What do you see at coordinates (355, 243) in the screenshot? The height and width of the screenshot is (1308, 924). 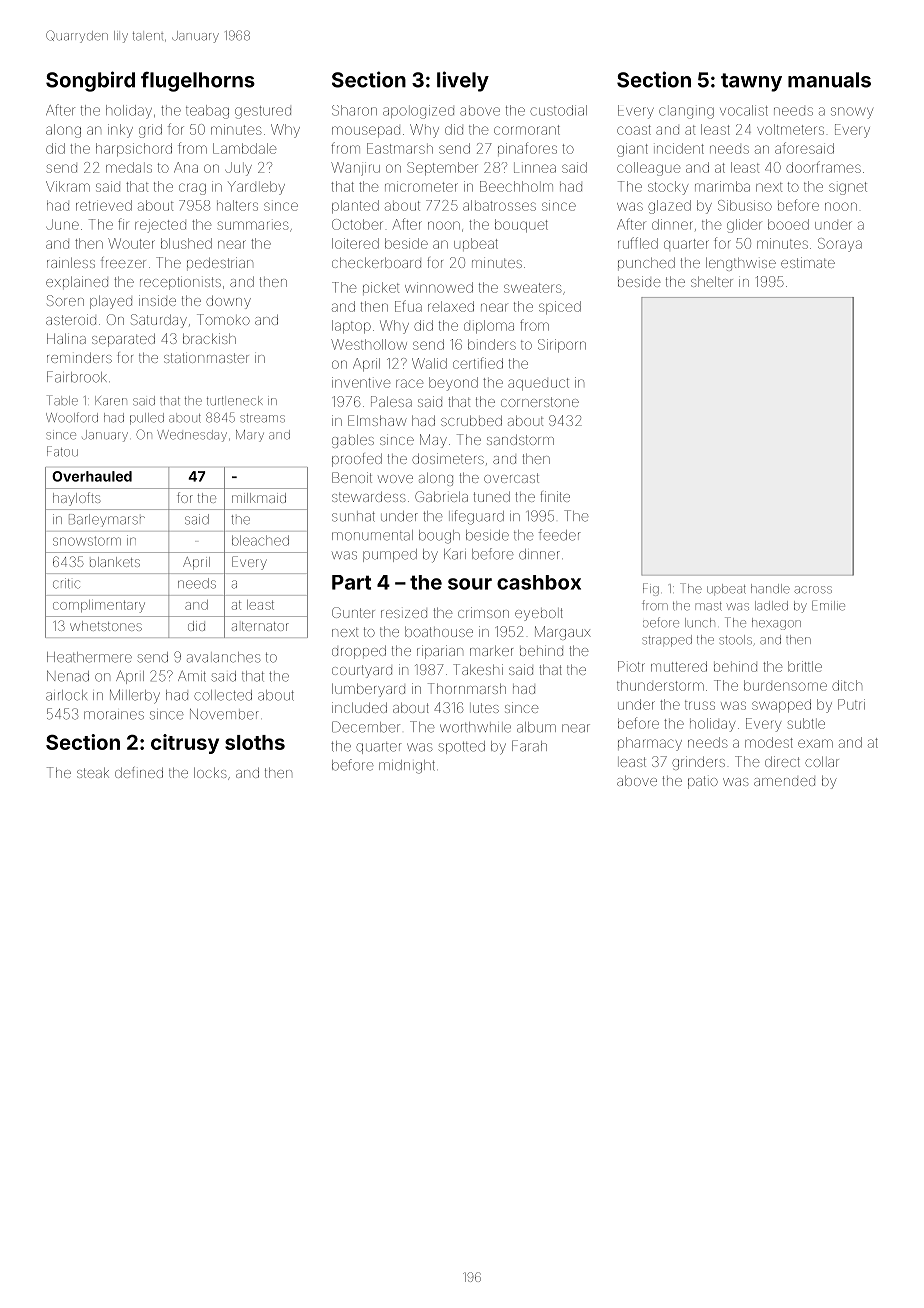 I see `loitered` at bounding box center [355, 243].
